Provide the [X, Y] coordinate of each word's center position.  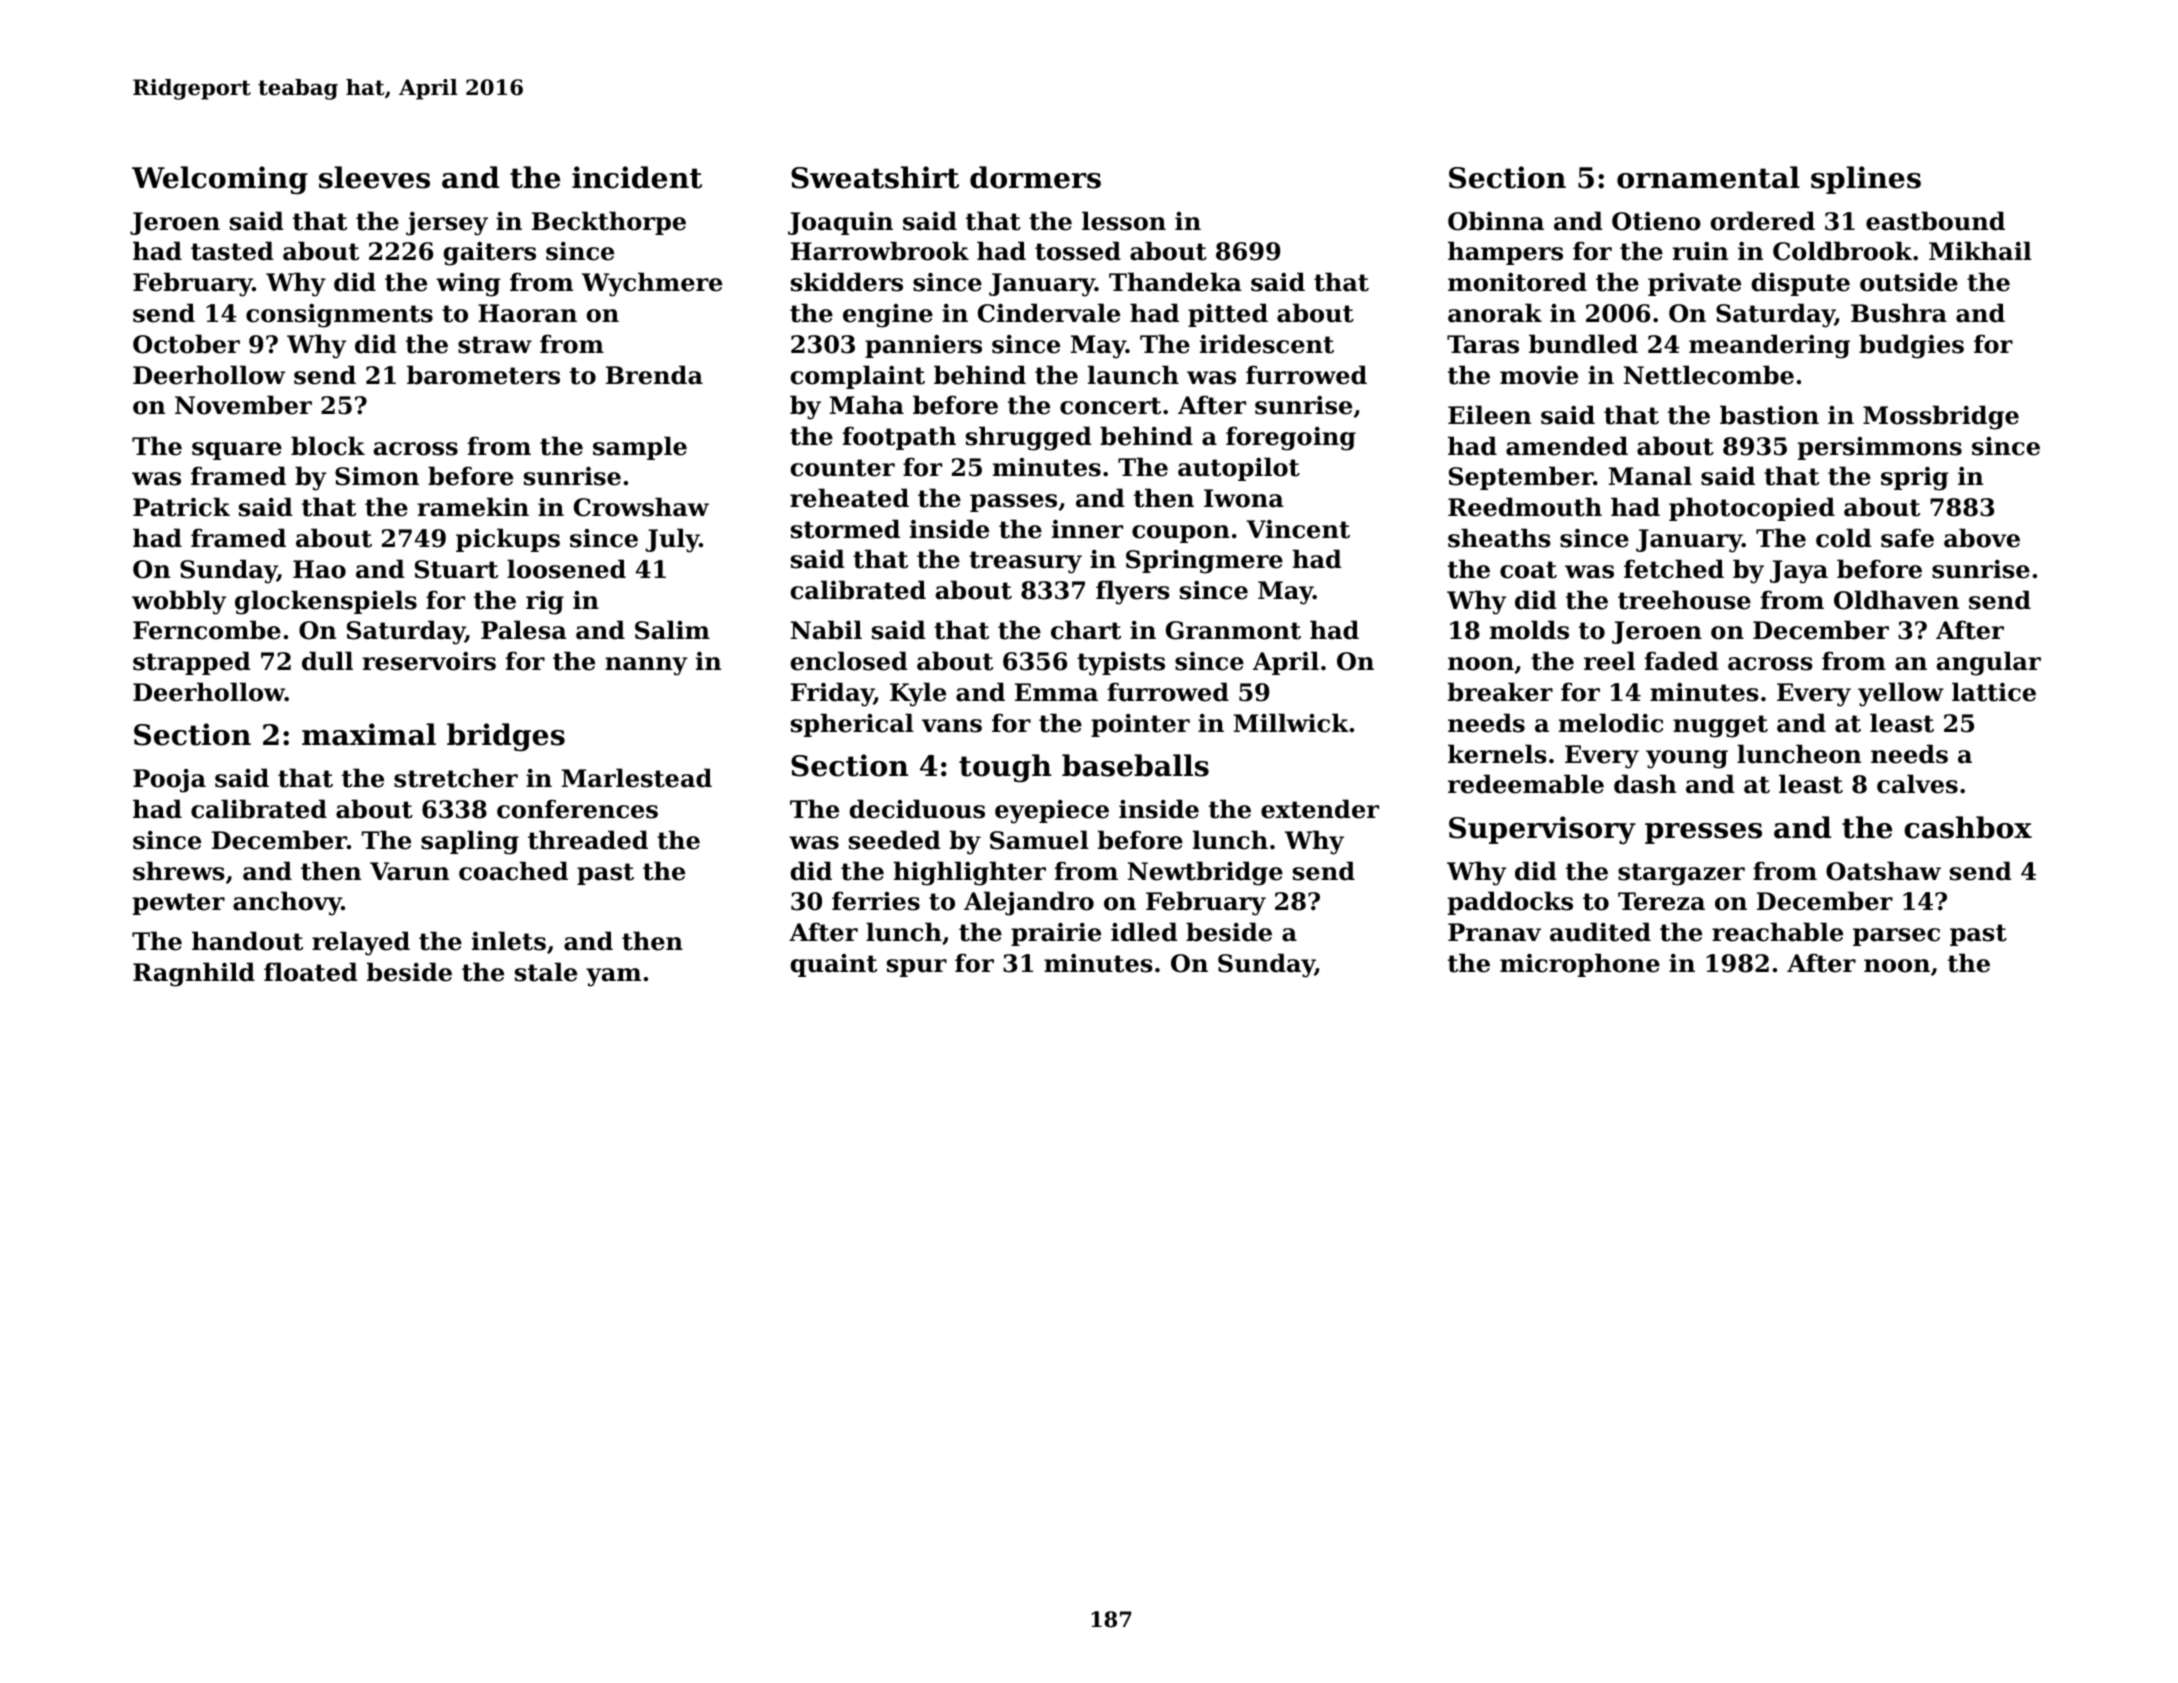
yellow [1901, 694]
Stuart [456, 569]
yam [613, 977]
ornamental [1708, 177]
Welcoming [220, 180]
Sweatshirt [875, 177]
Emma [1056, 692]
